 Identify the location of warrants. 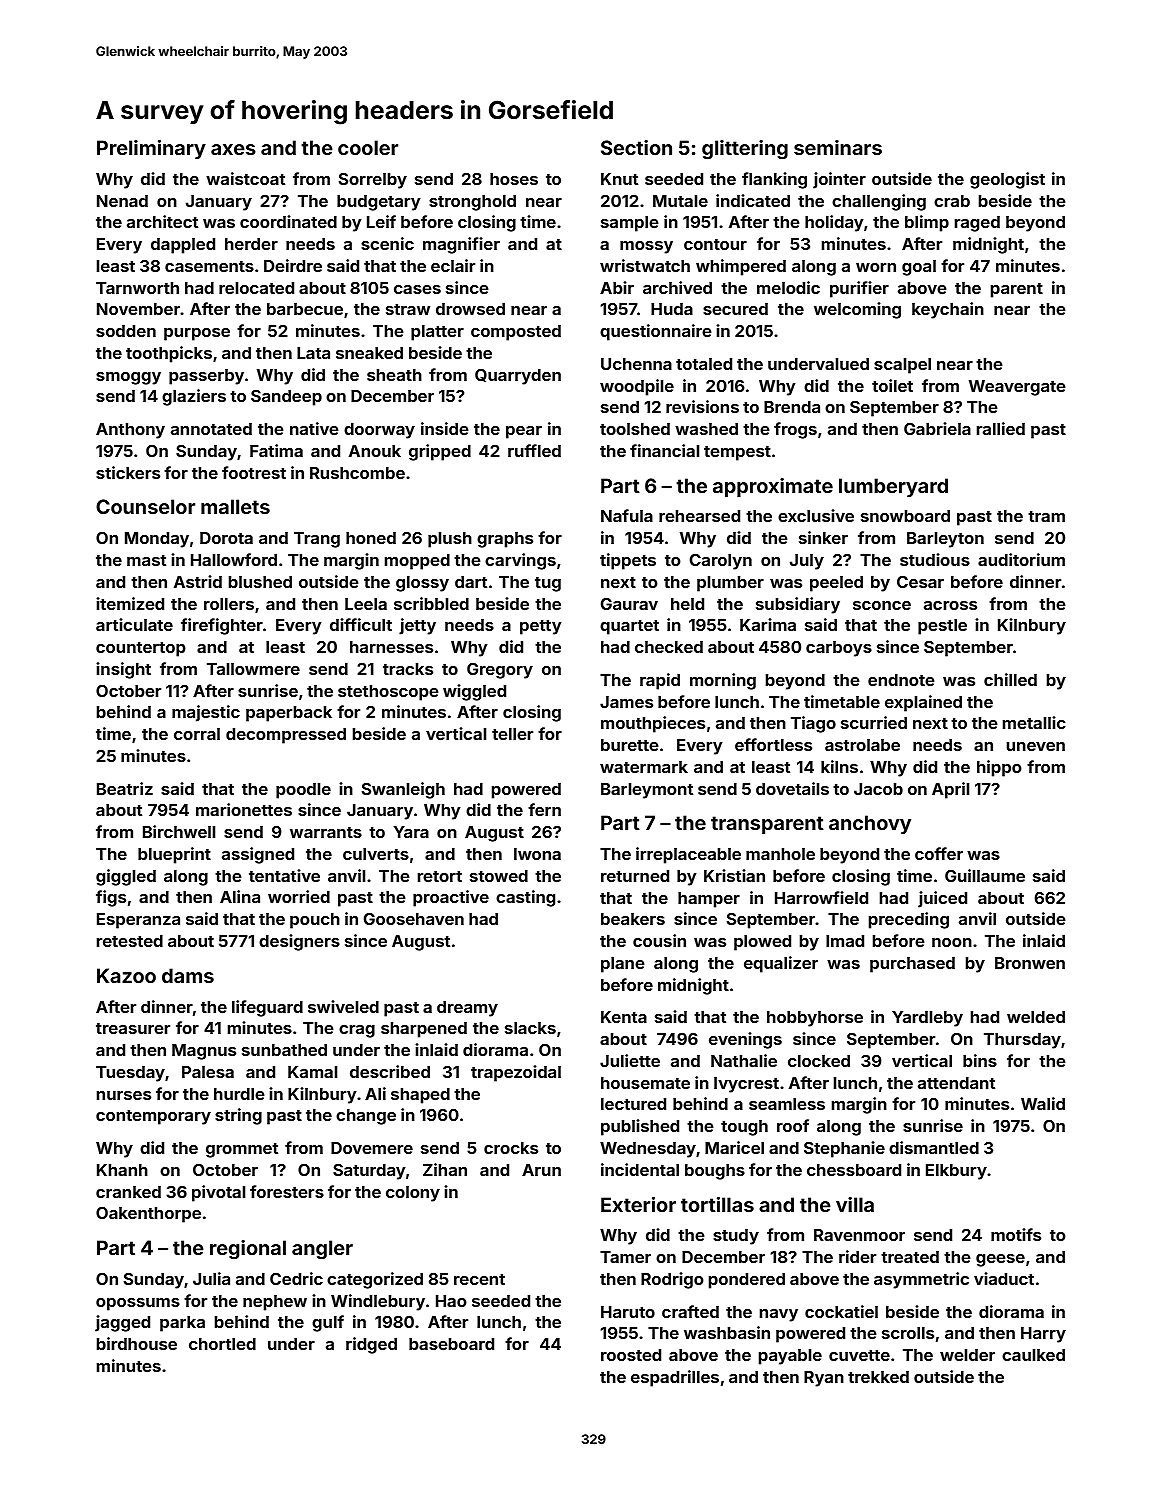
(326, 832).
